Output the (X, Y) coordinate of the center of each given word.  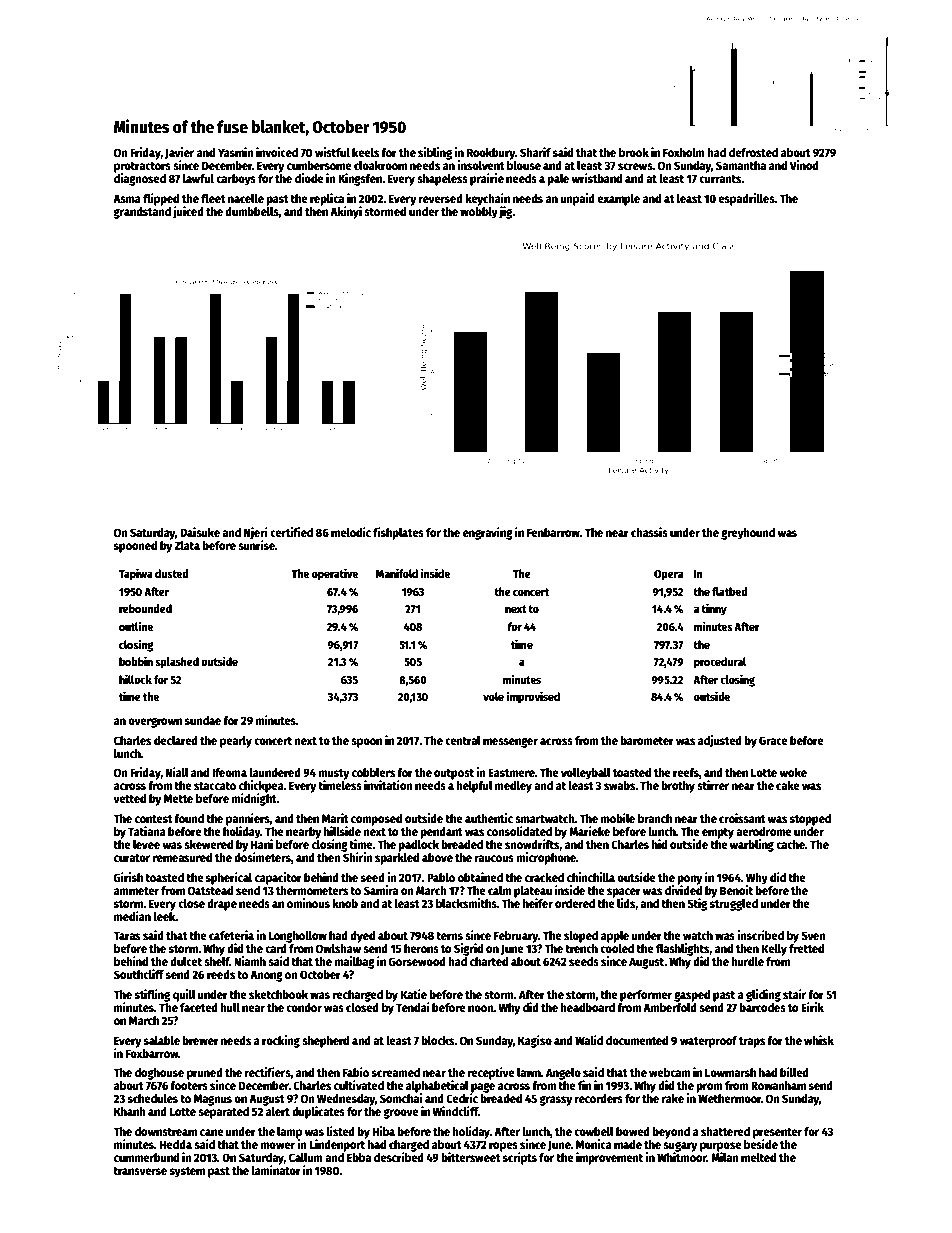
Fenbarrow (553, 532)
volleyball (586, 774)
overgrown (155, 723)
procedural (720, 663)
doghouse (159, 1074)
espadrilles (746, 199)
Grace (773, 740)
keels (365, 152)
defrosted (753, 152)
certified (291, 532)
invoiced (277, 152)
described (399, 1157)
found (189, 818)
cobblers (373, 772)
